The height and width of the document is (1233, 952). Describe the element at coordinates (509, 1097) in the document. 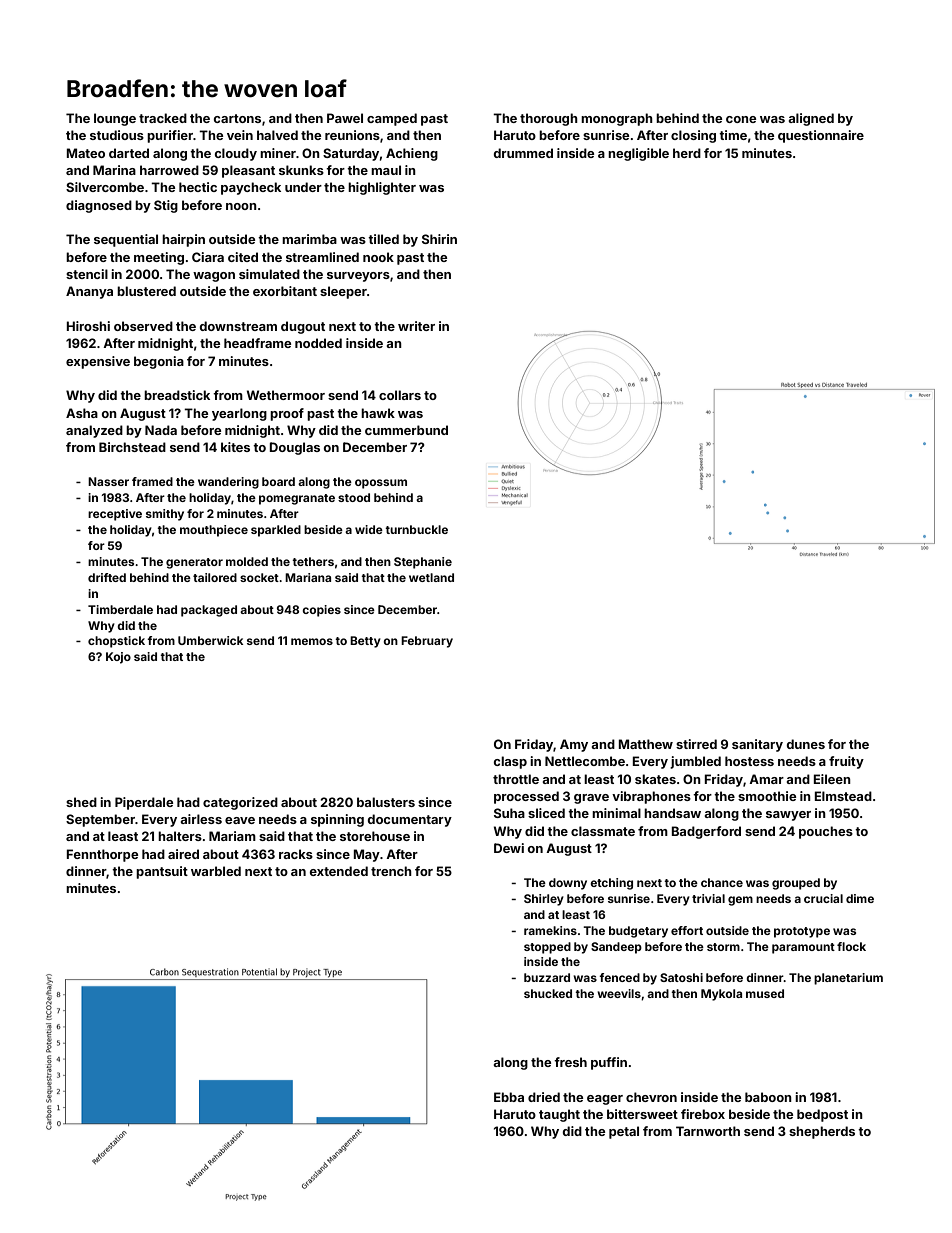

I see `Ebba` at that location.
